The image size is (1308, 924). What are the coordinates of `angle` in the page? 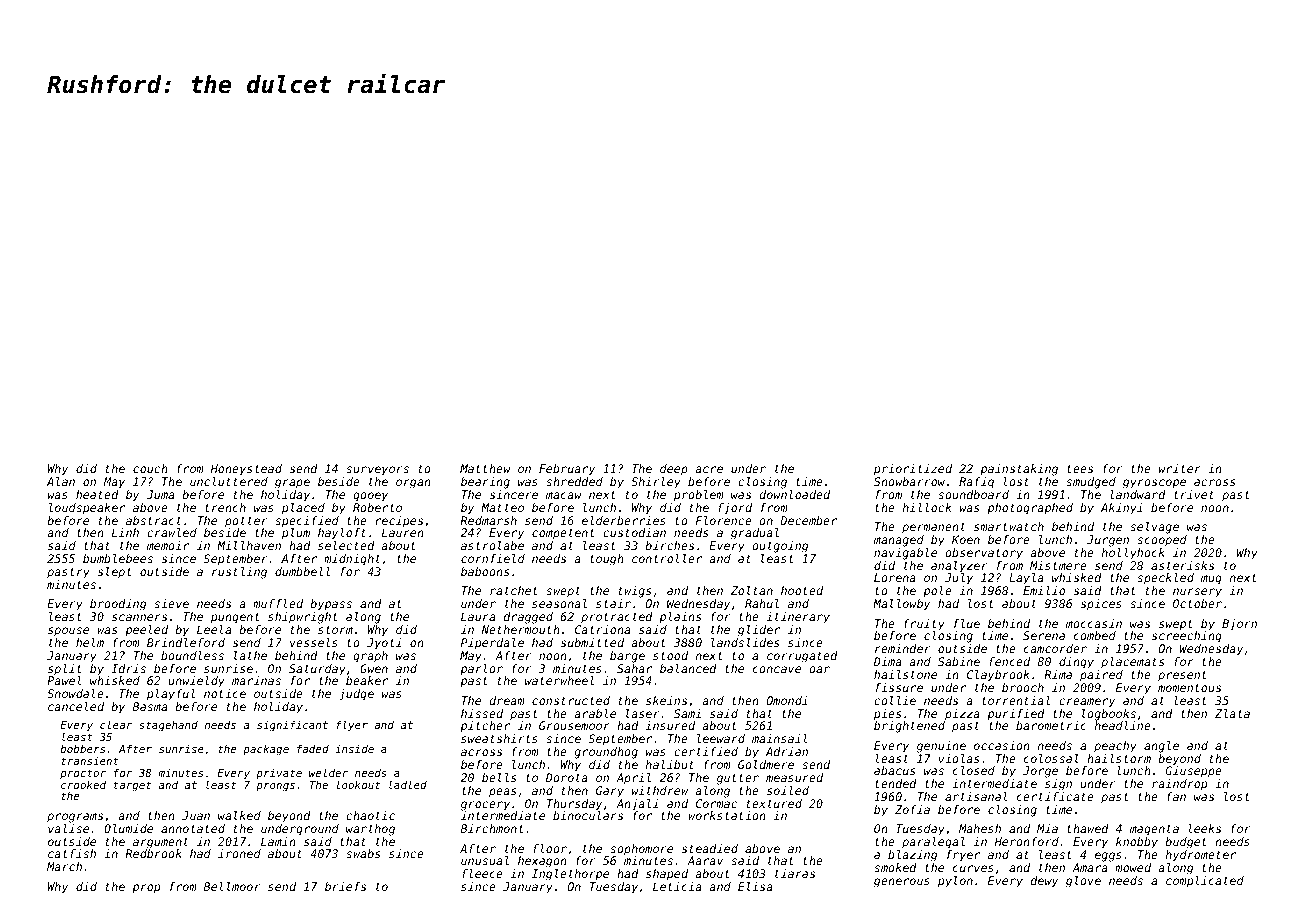 It's located at (1161, 747).
